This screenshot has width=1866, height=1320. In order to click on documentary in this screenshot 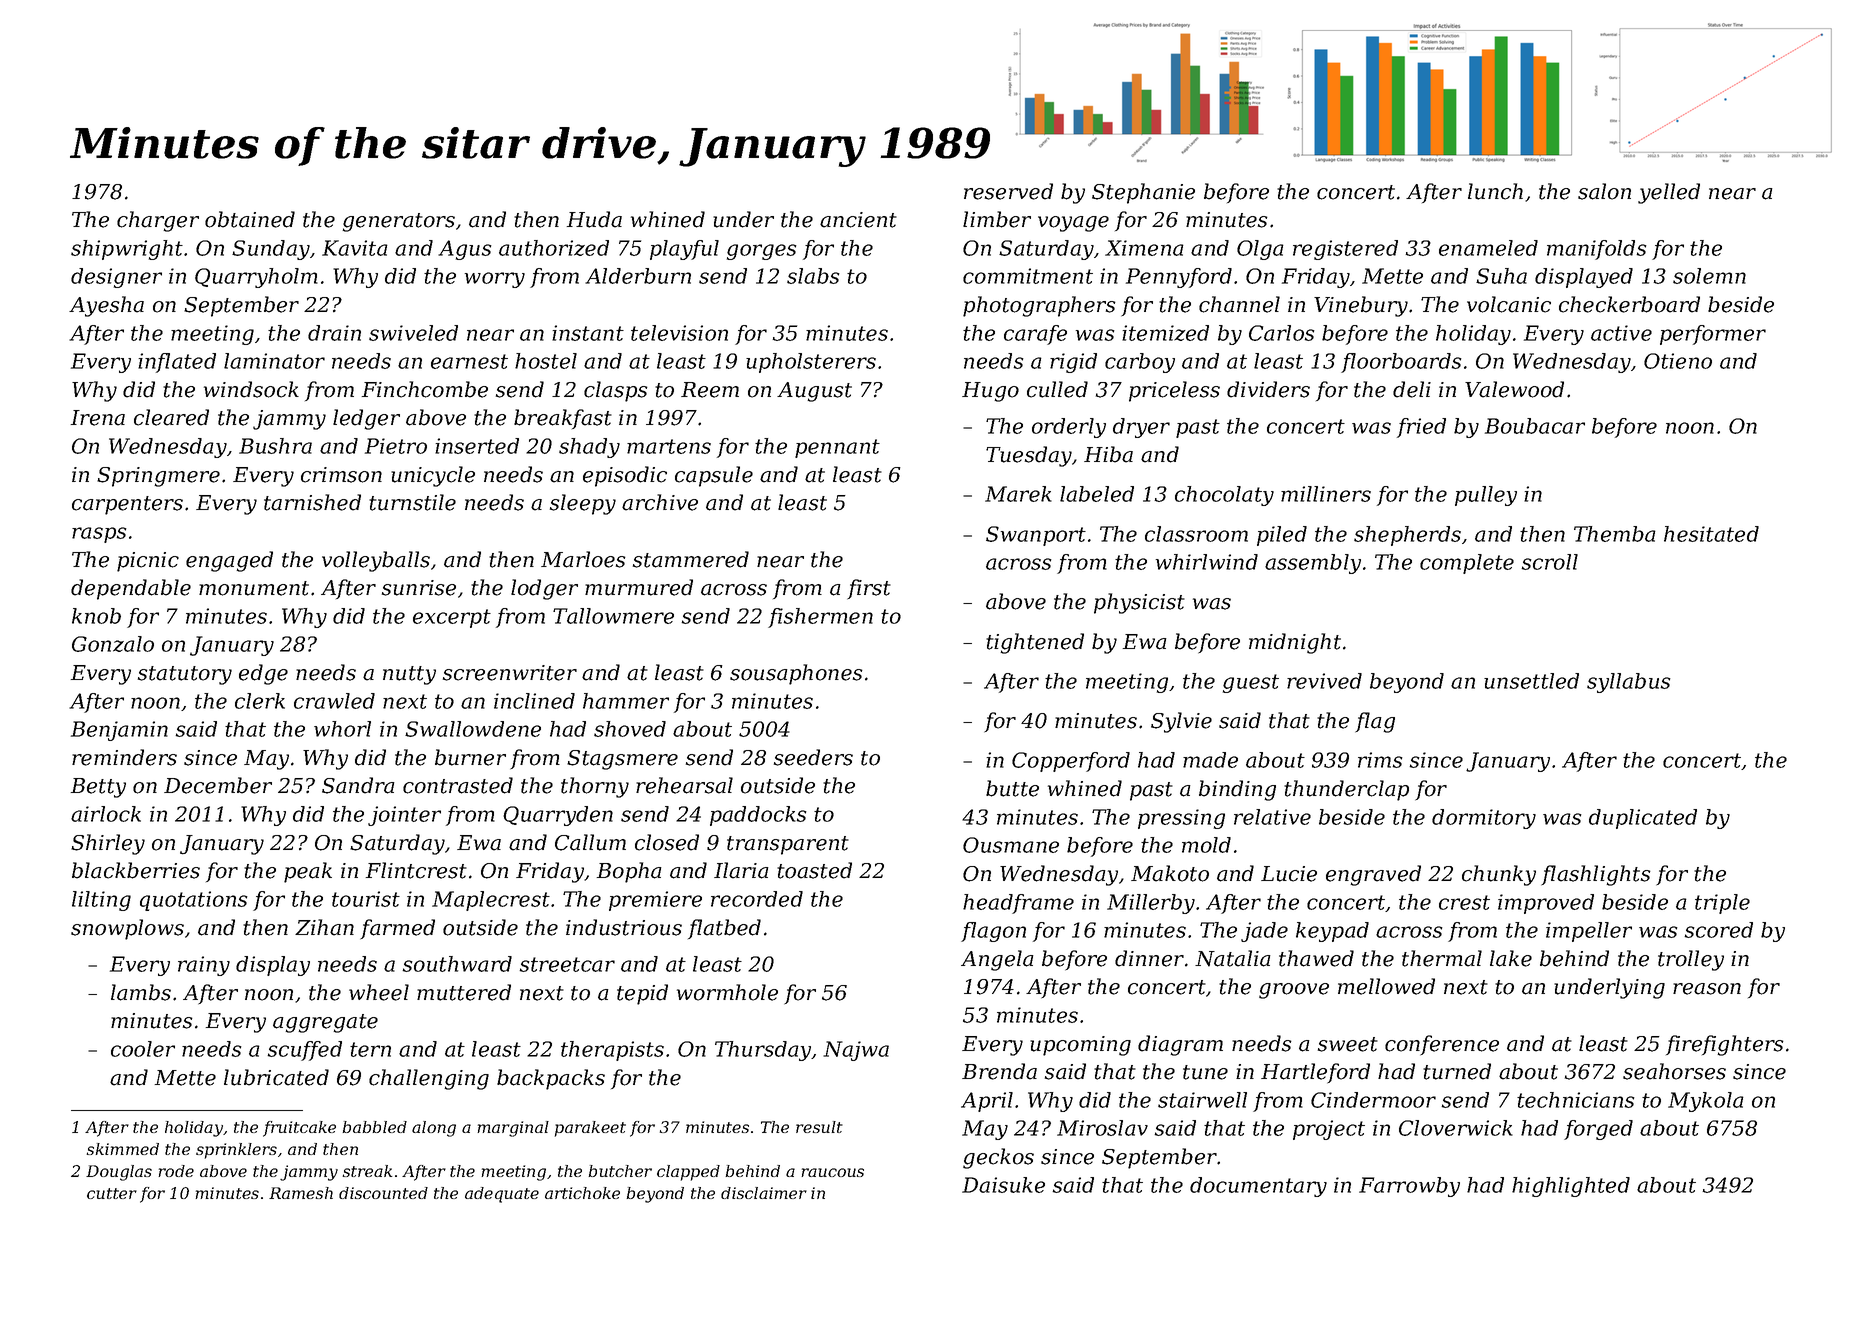, I will do `click(1258, 1187)`.
